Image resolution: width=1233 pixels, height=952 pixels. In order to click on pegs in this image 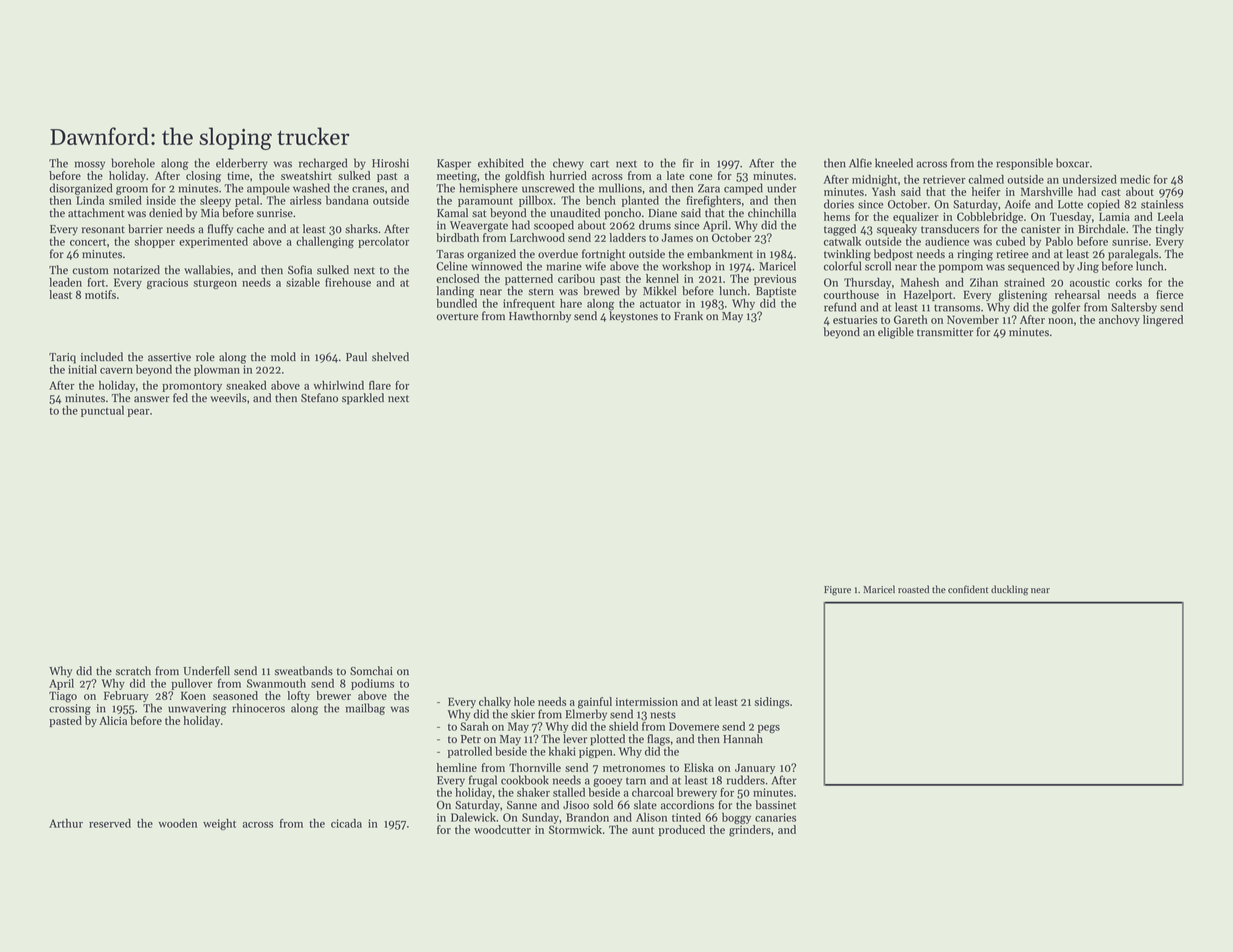, I will do `click(769, 729)`.
